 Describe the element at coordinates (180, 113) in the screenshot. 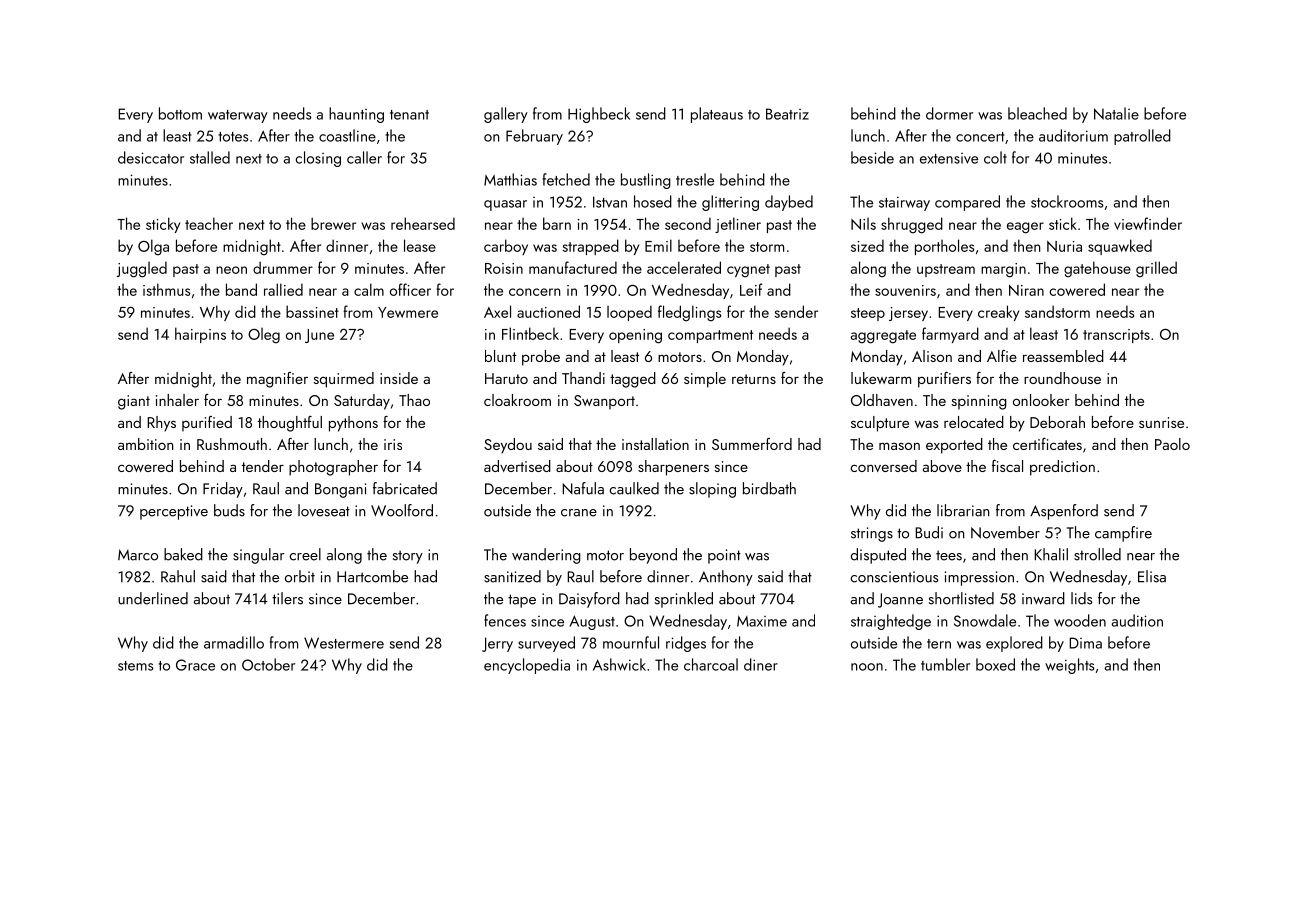

I see `bottom` at that location.
